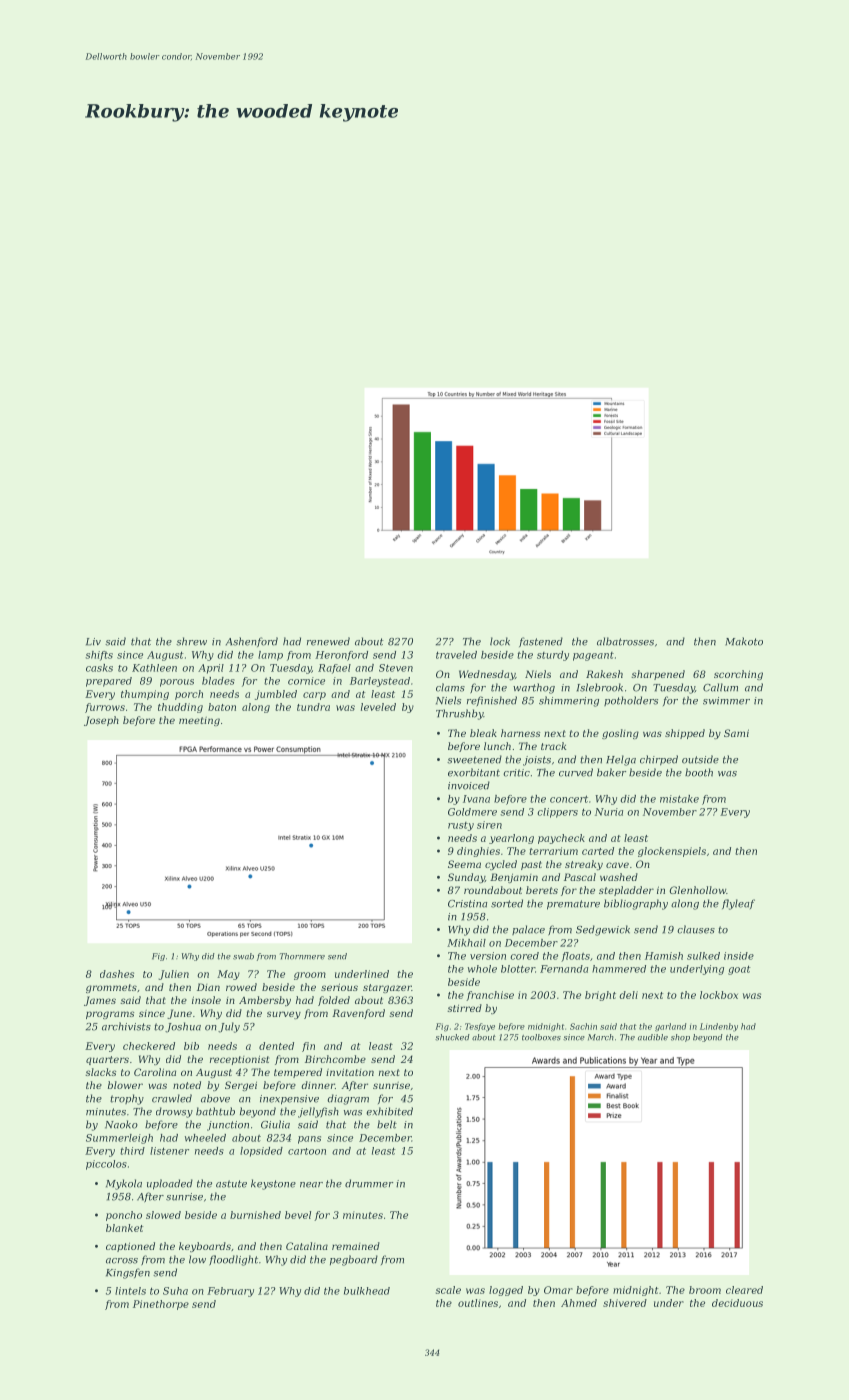 The width and height of the screenshot is (849, 1400). Describe the element at coordinates (107, 1060) in the screenshot. I see `quarters` at that location.
